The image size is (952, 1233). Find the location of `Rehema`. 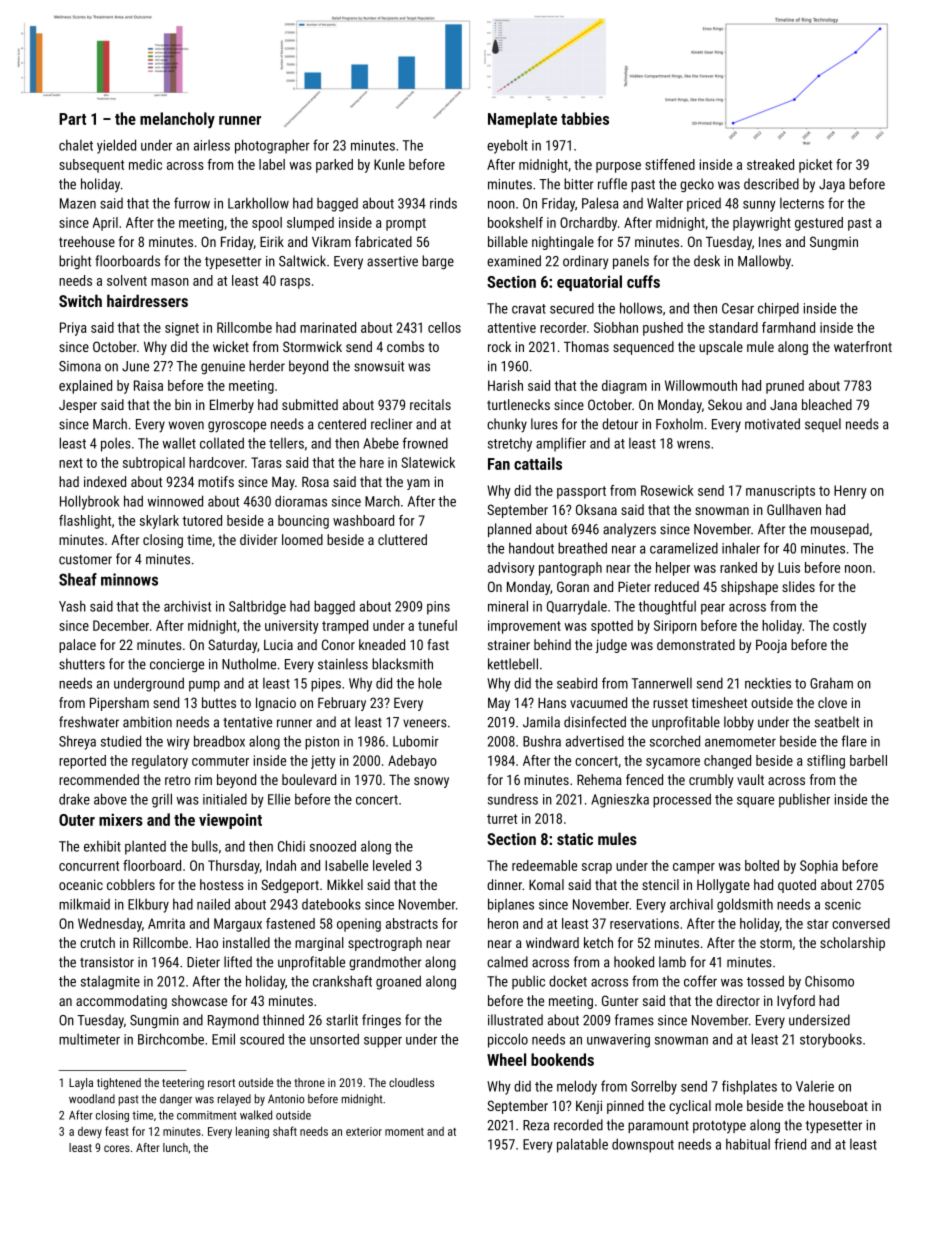

Rehema is located at coordinates (599, 779).
